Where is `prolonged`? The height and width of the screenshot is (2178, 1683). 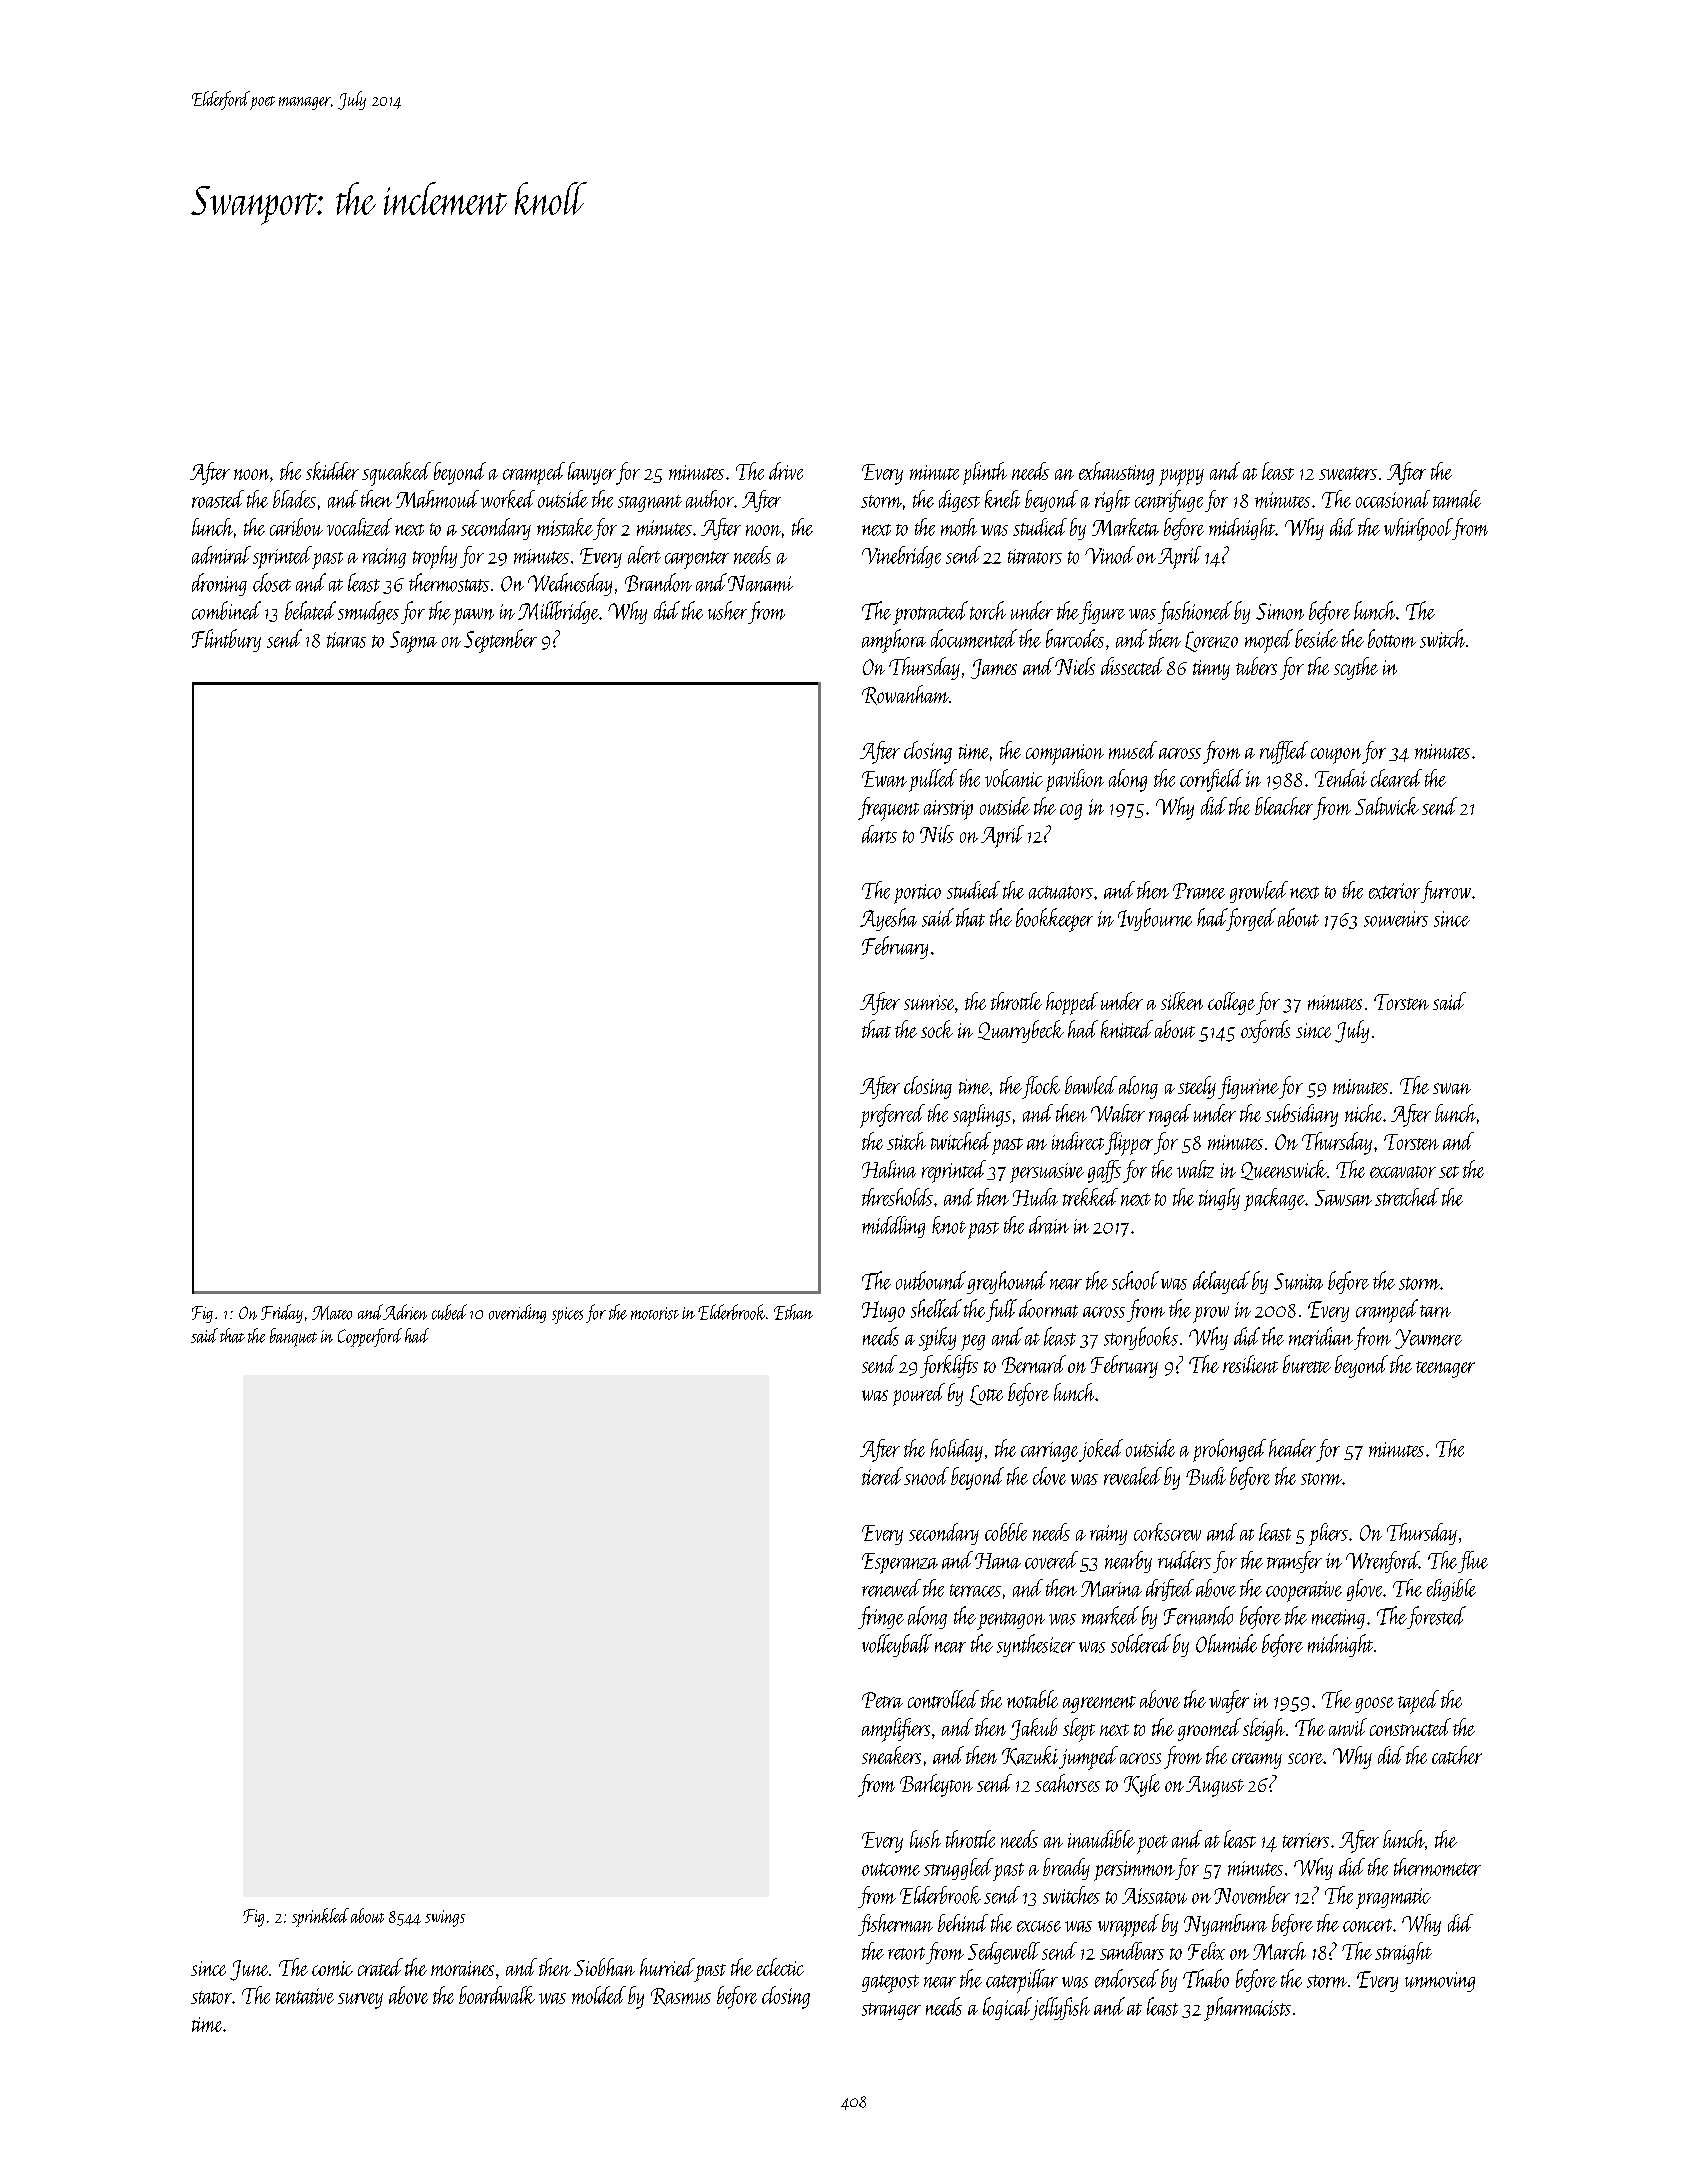
prolonged is located at coordinates (1229, 1450).
